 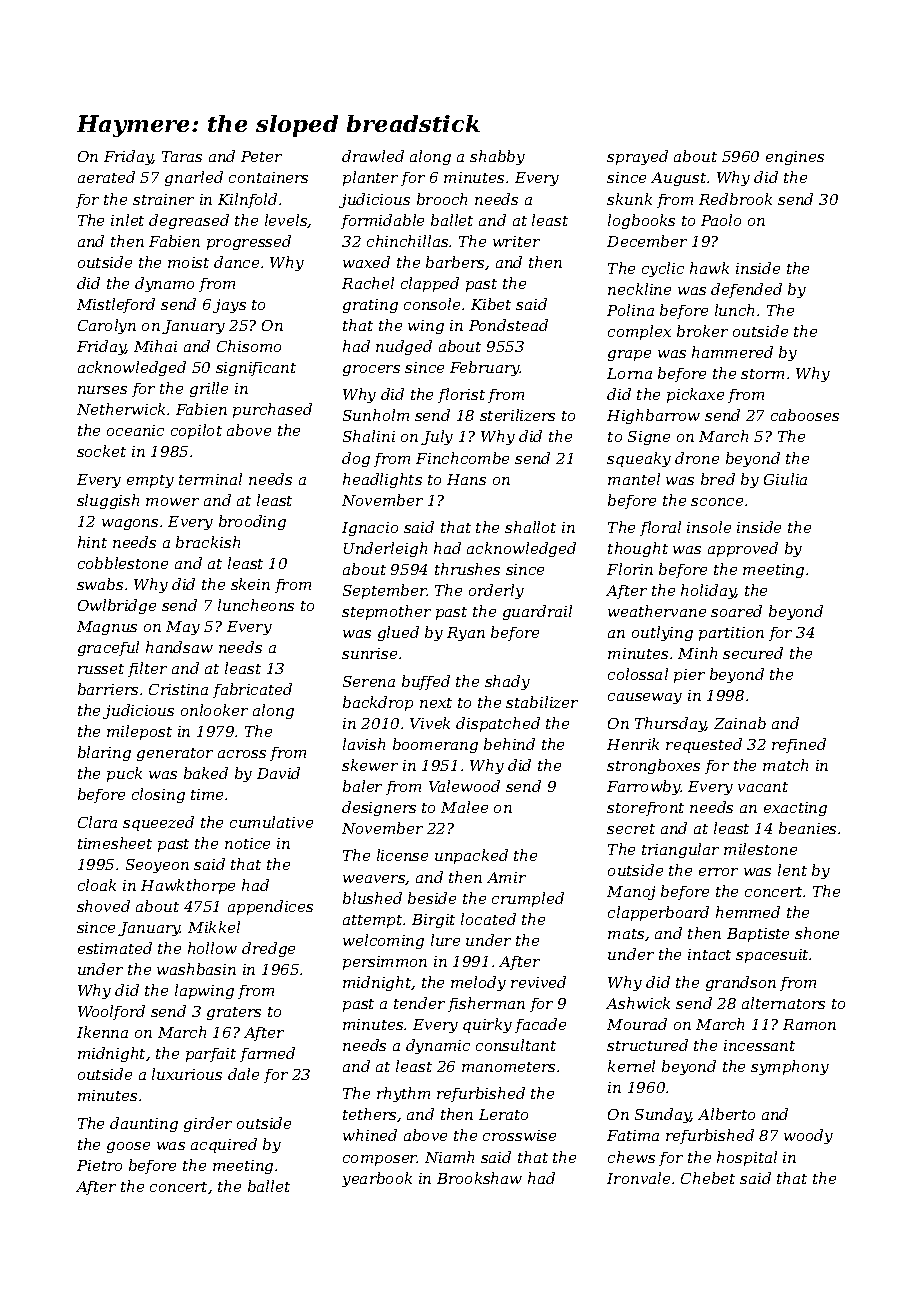 I want to click on symphony, so click(x=790, y=1067).
